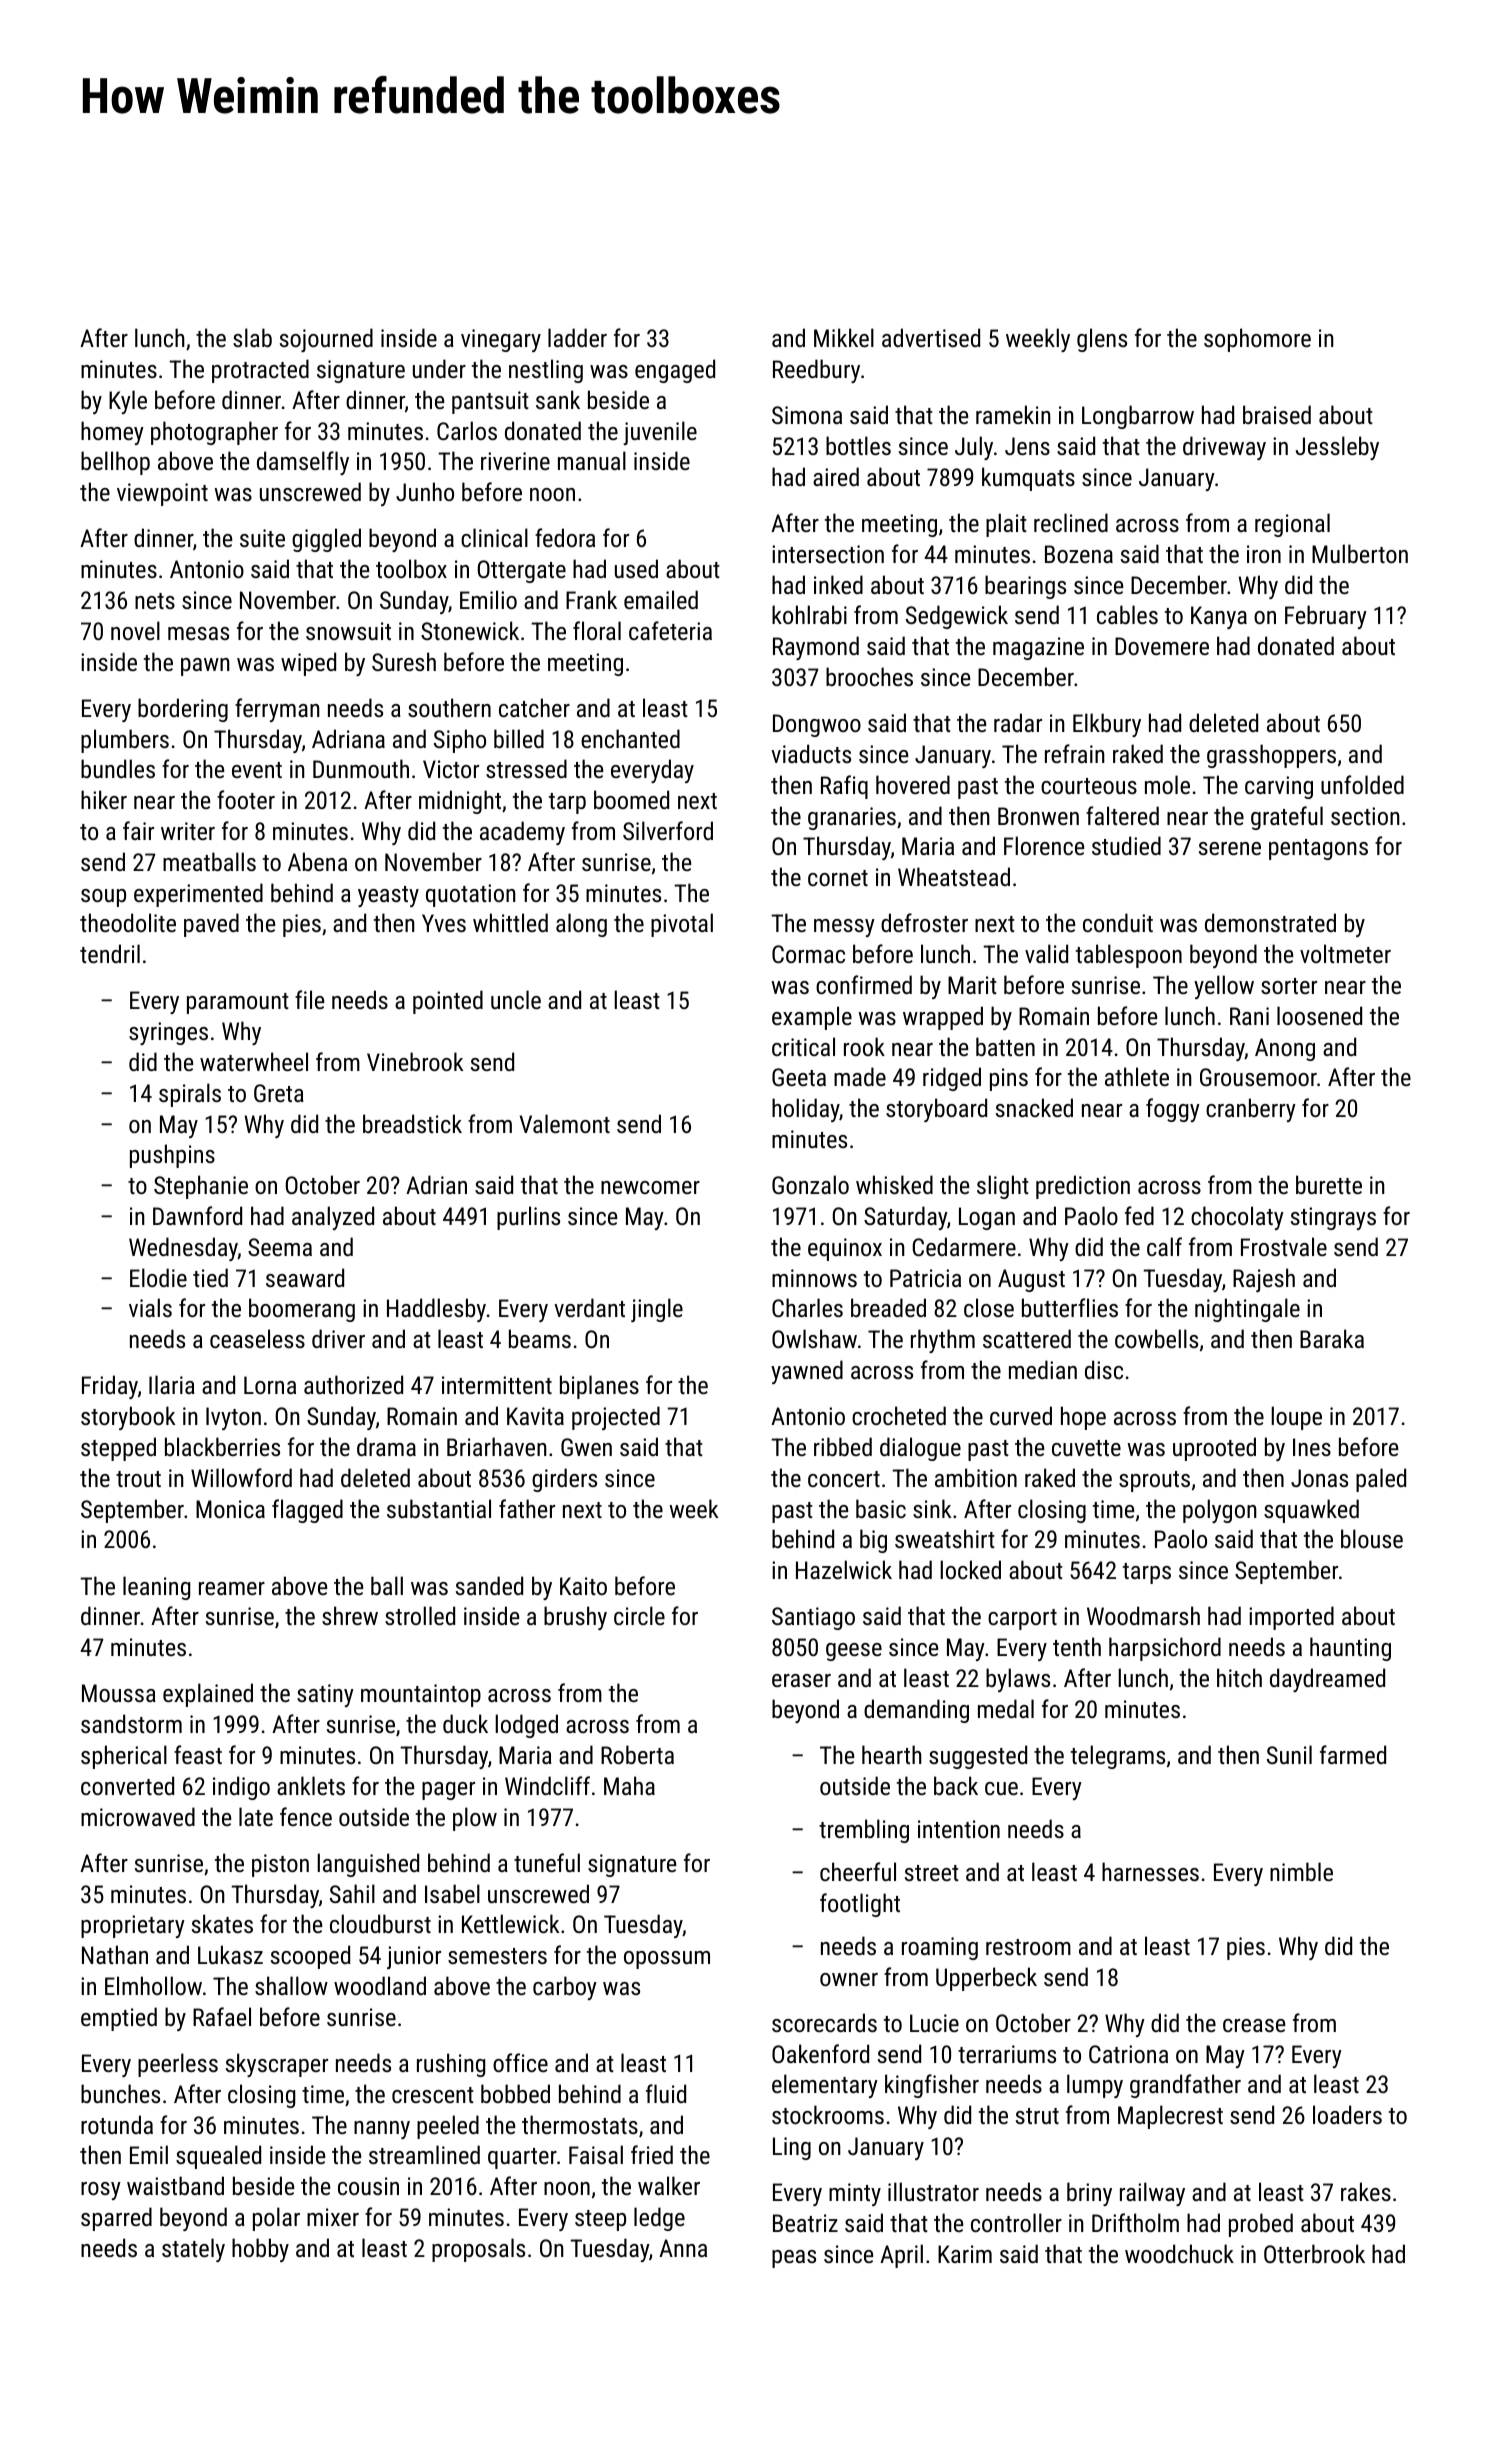  Describe the element at coordinates (873, 1541) in the screenshot. I see `big` at that location.
